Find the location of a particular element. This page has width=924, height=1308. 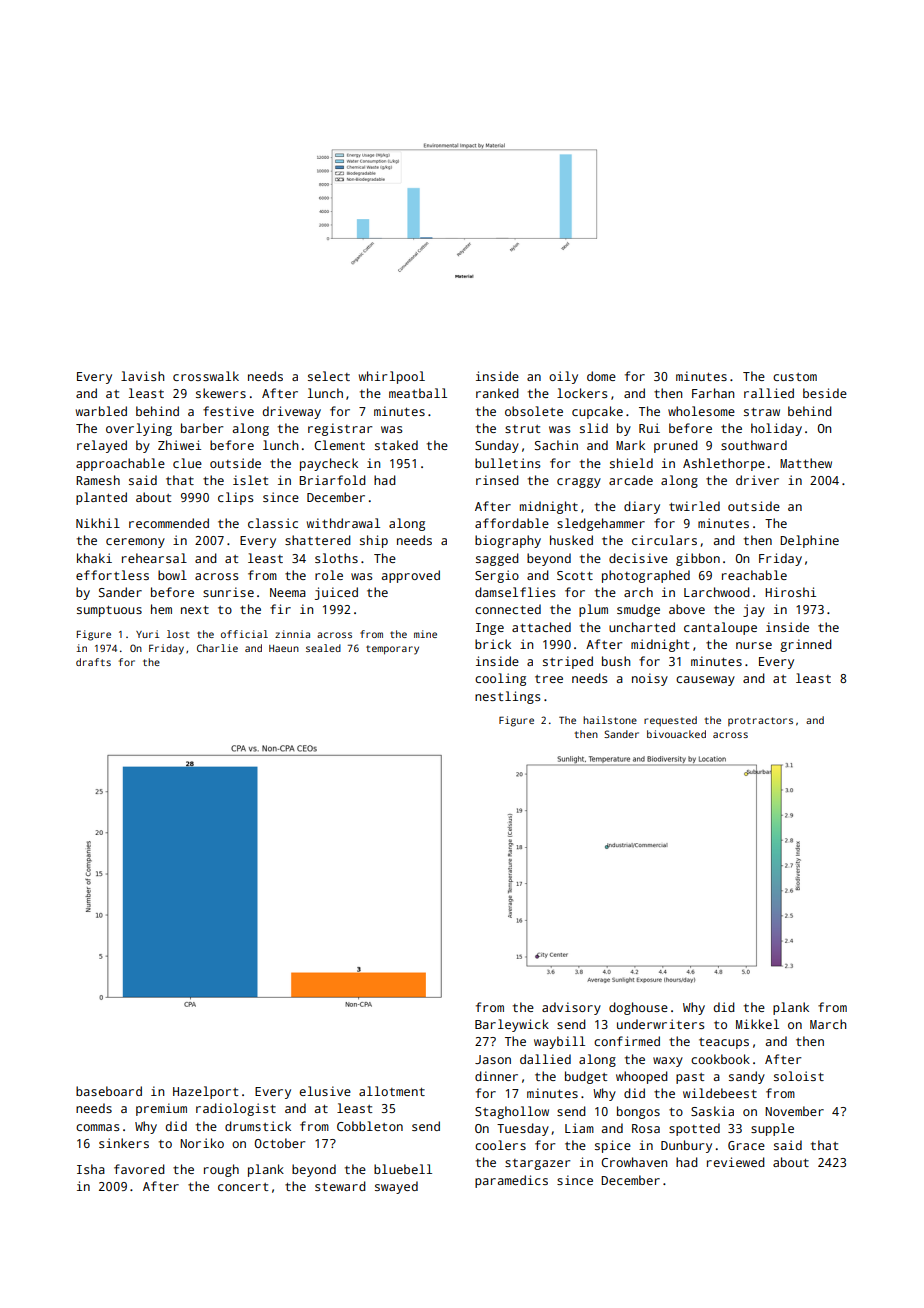

lavish is located at coordinates (142, 376).
